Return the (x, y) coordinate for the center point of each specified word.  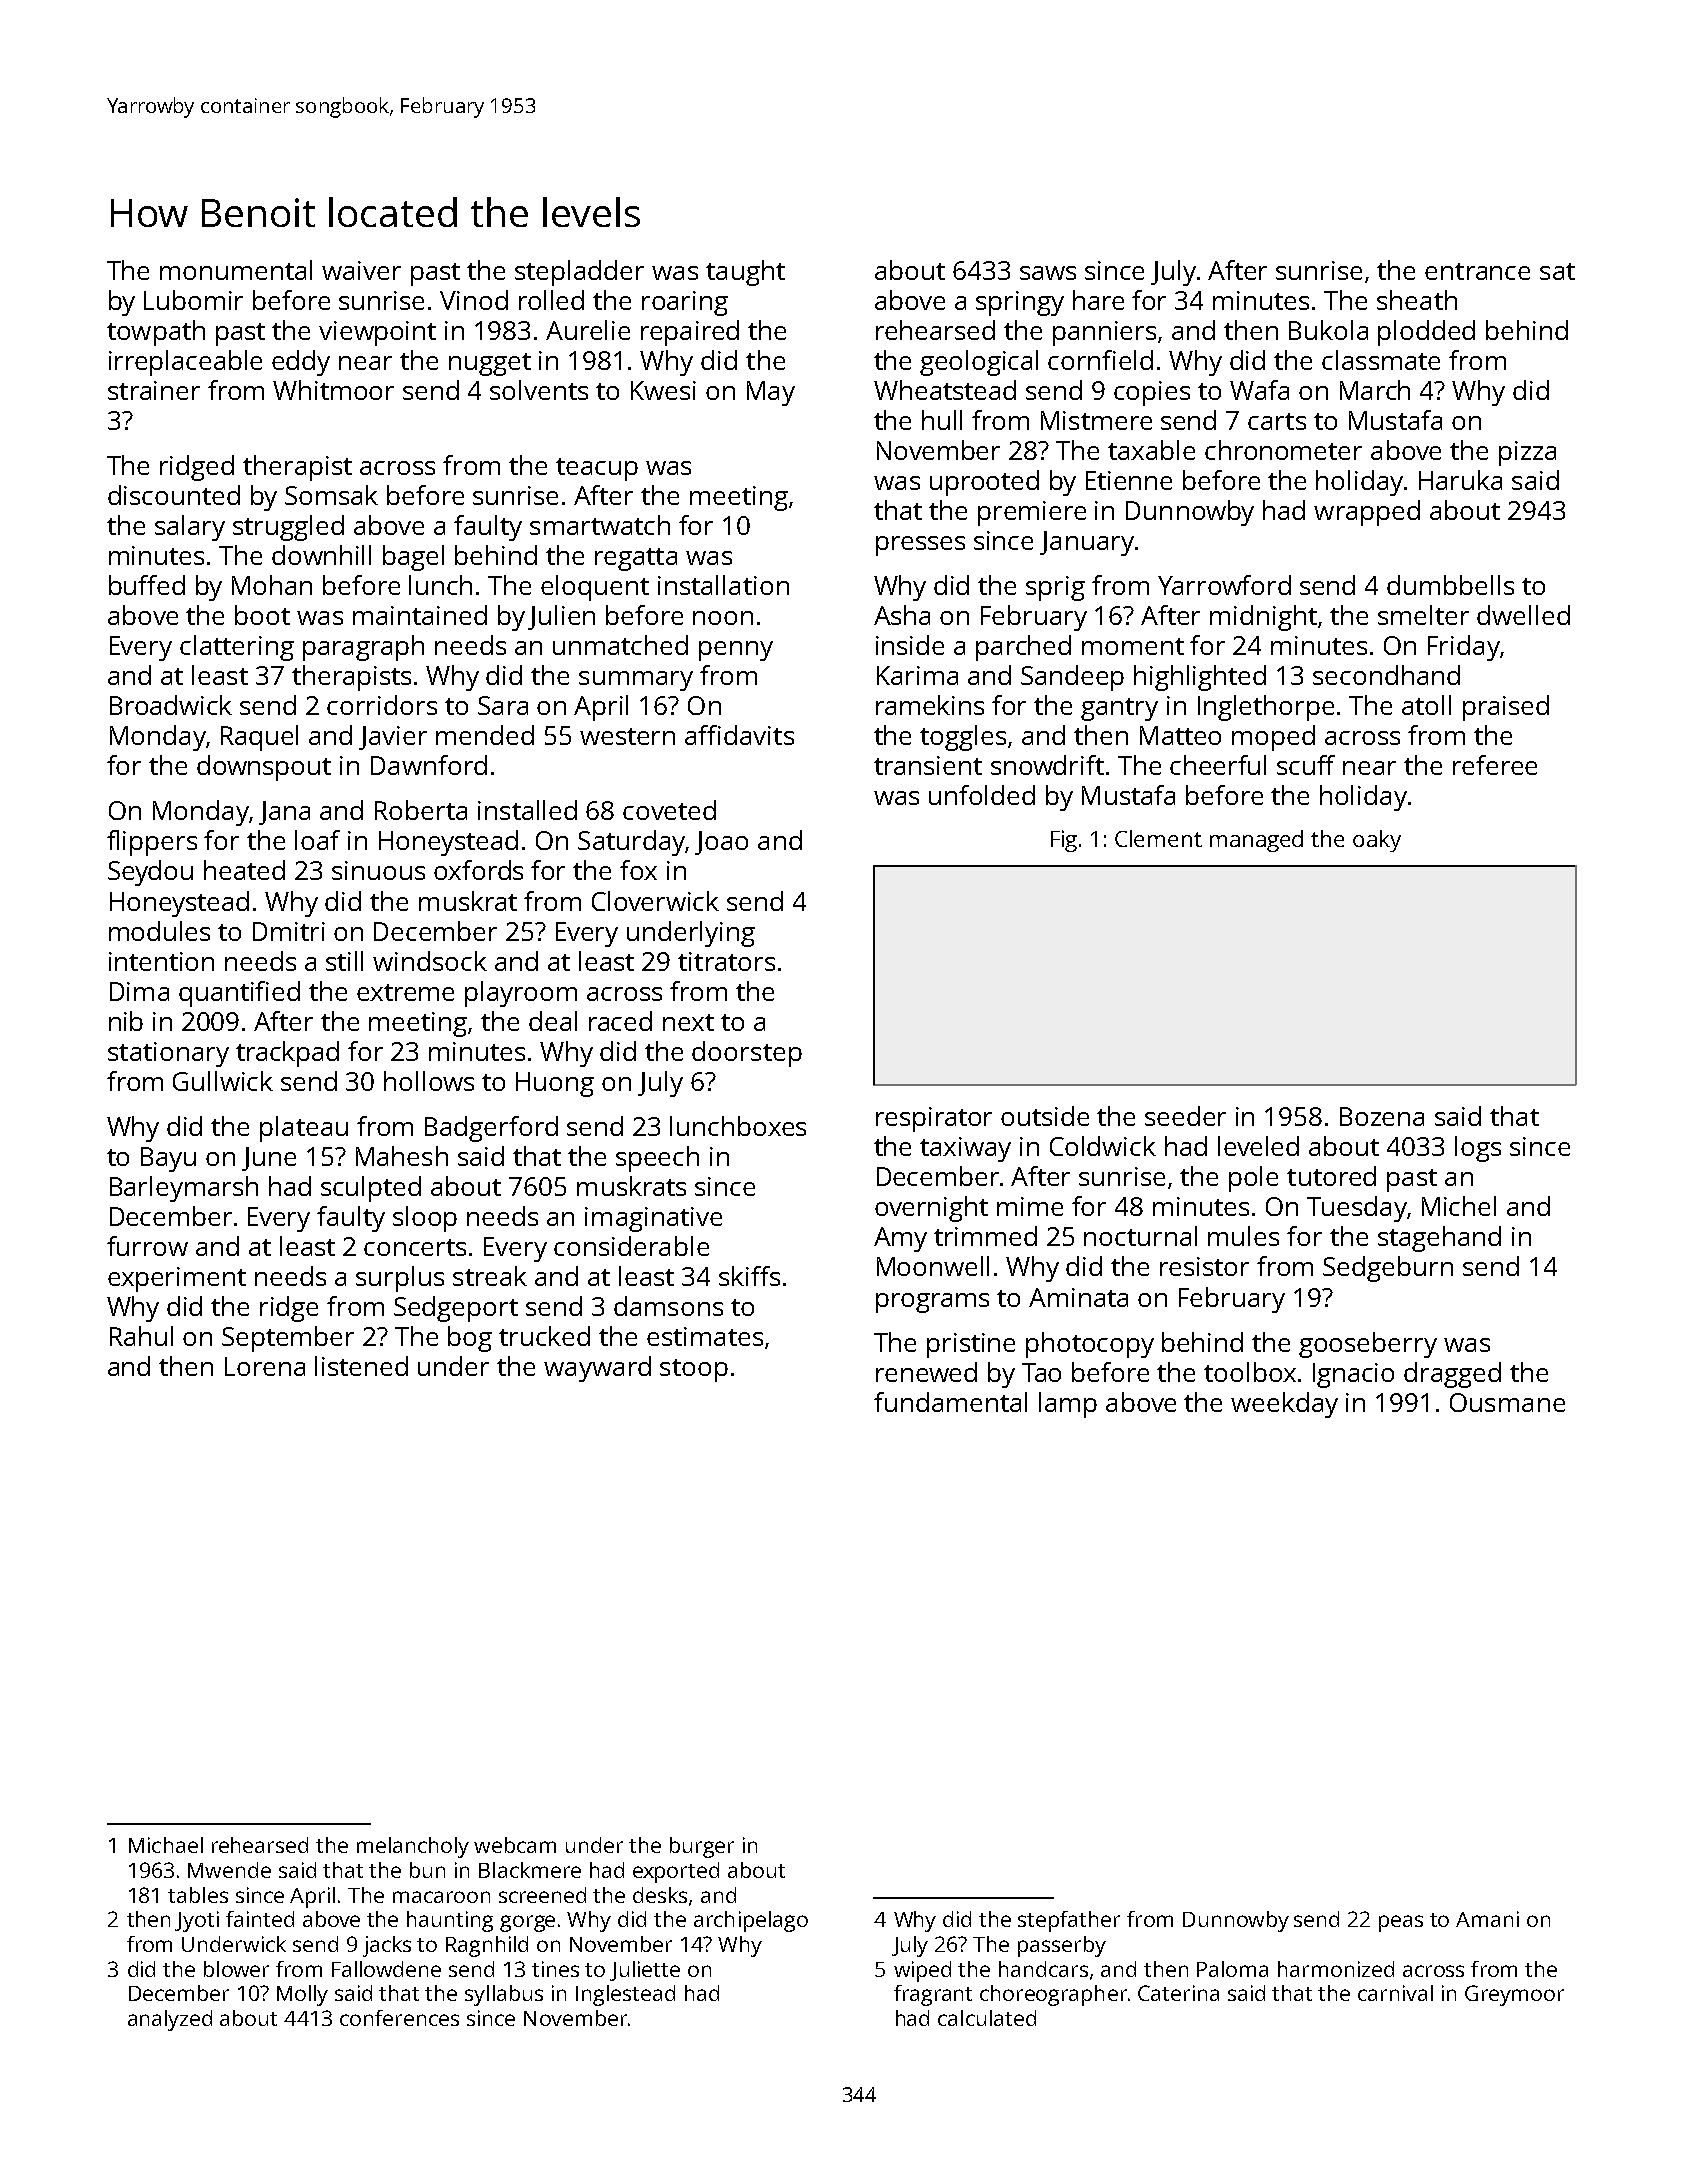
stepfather (1069, 1921)
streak (490, 1276)
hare (1098, 300)
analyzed (170, 2020)
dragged (1452, 1375)
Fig (1064, 841)
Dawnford (429, 765)
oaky (1377, 841)
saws (1048, 273)
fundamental (950, 1402)
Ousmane (1507, 1402)
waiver (361, 270)
